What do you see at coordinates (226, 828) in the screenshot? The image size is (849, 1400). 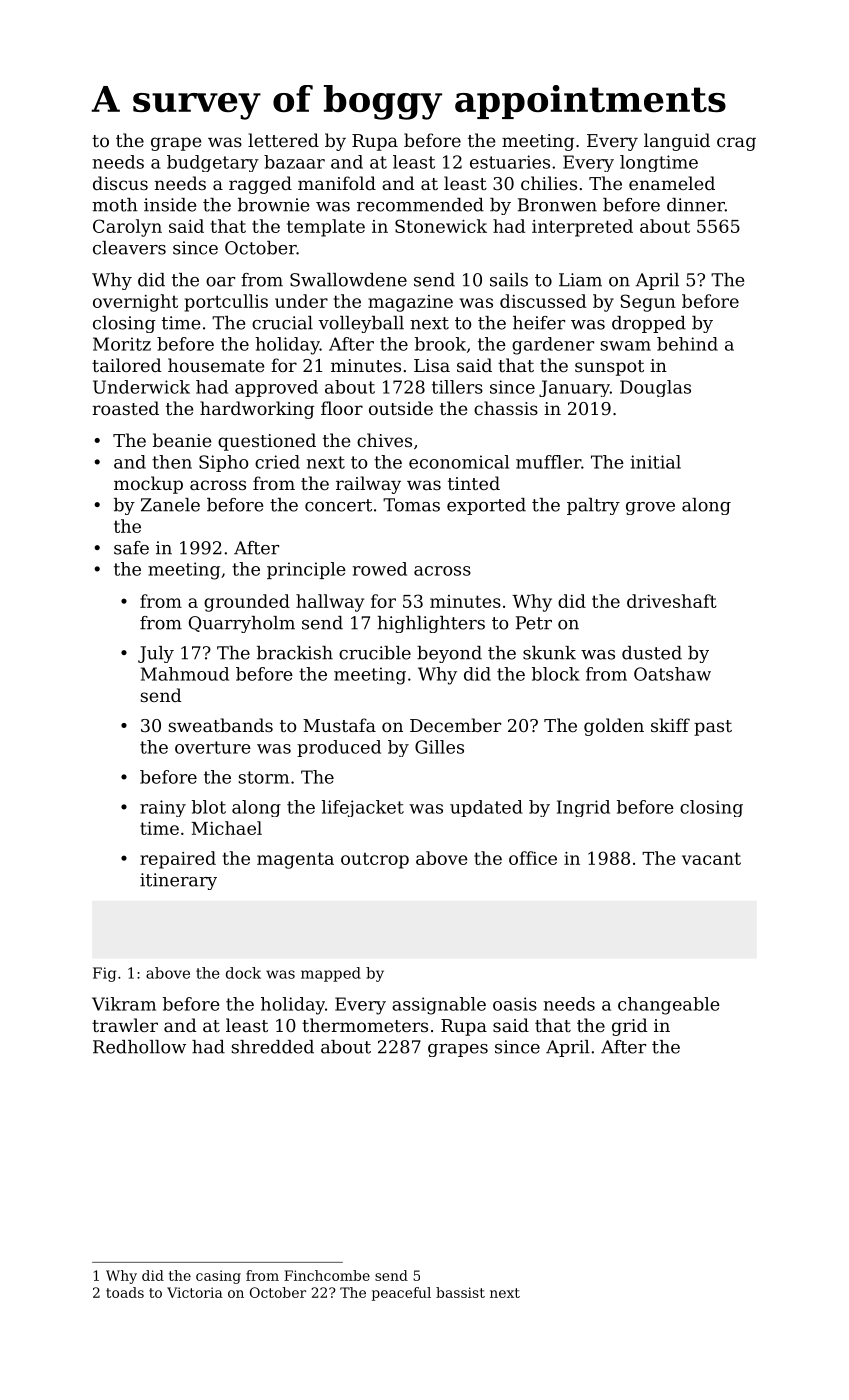 I see `Michael` at bounding box center [226, 828].
